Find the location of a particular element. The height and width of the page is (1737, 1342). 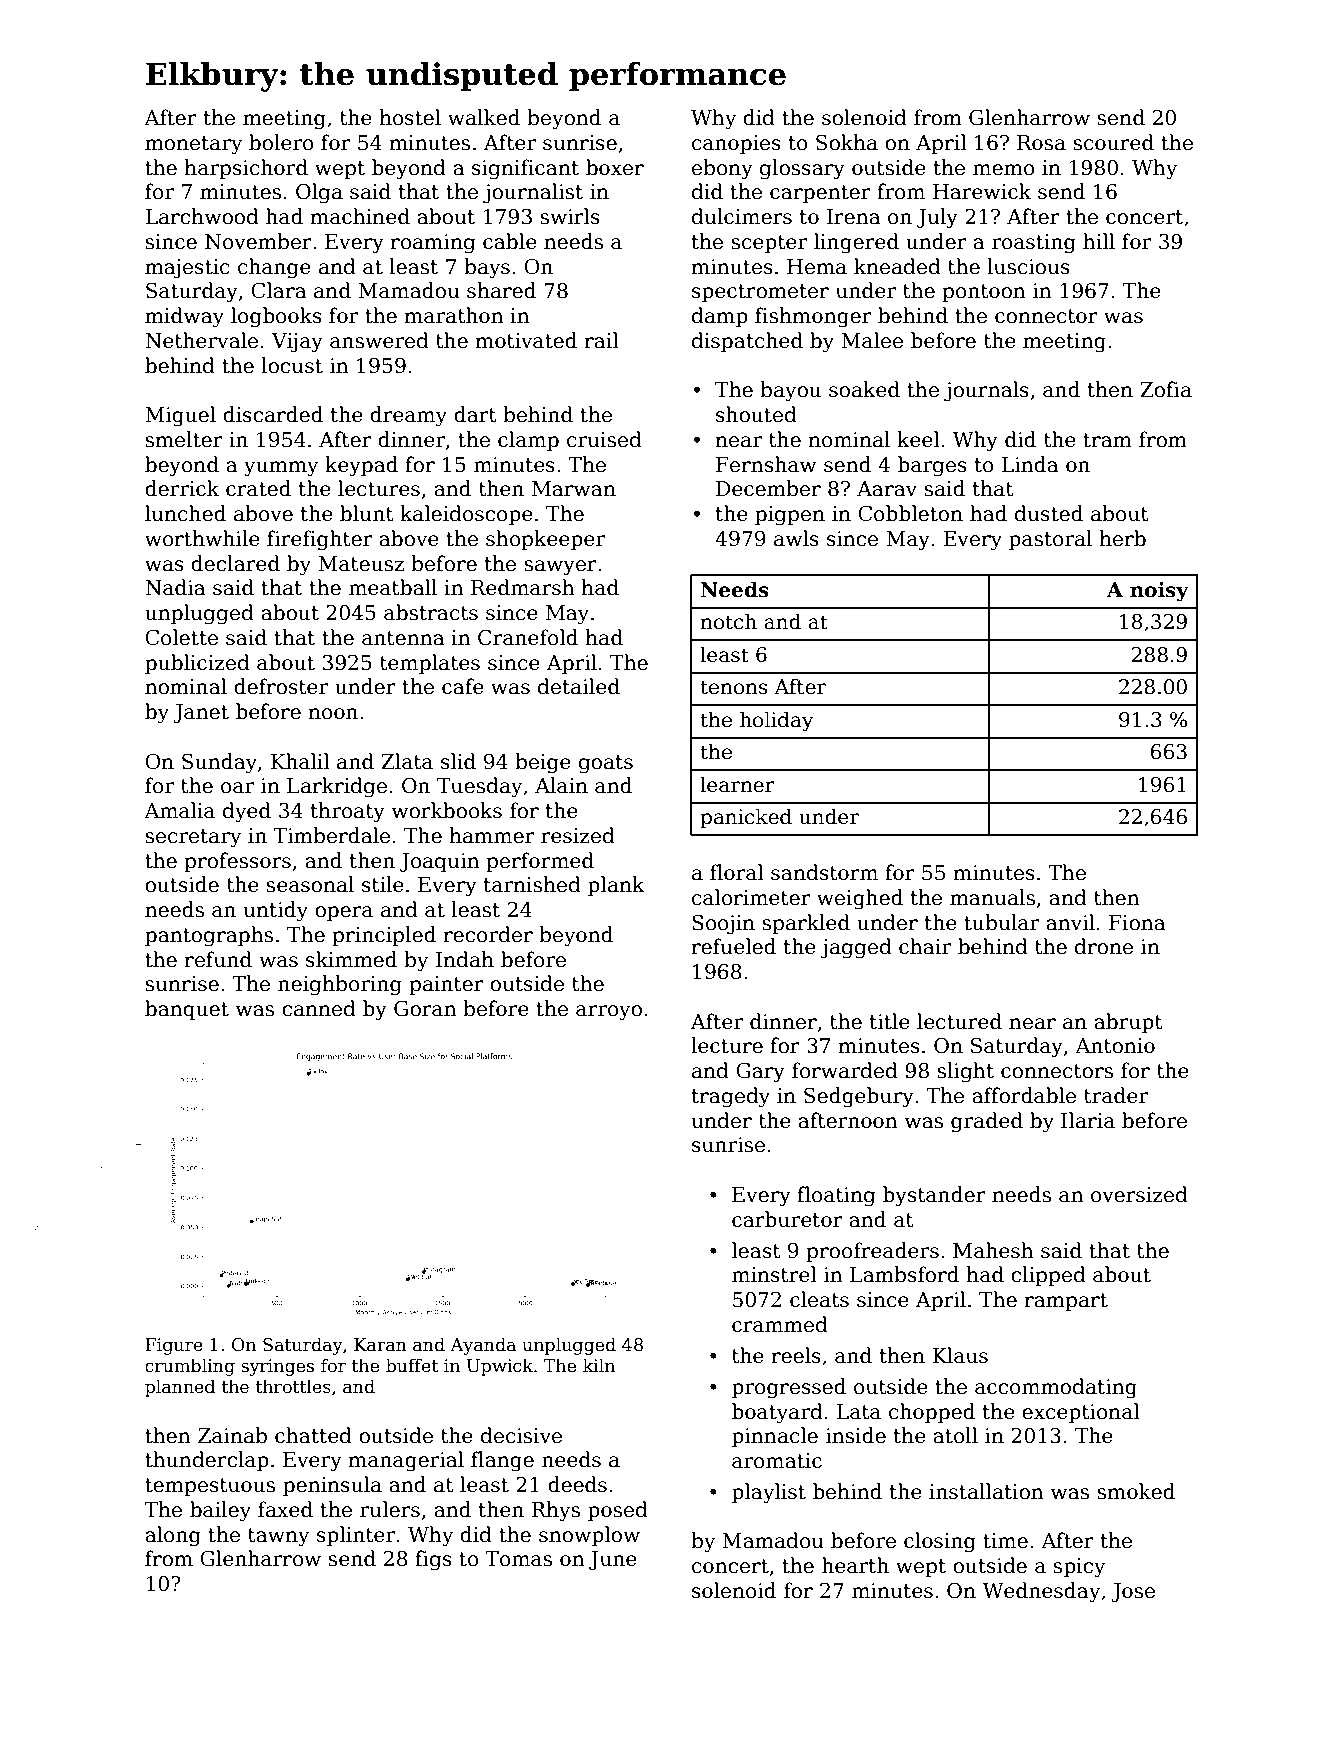

scoured is located at coordinates (1113, 142).
